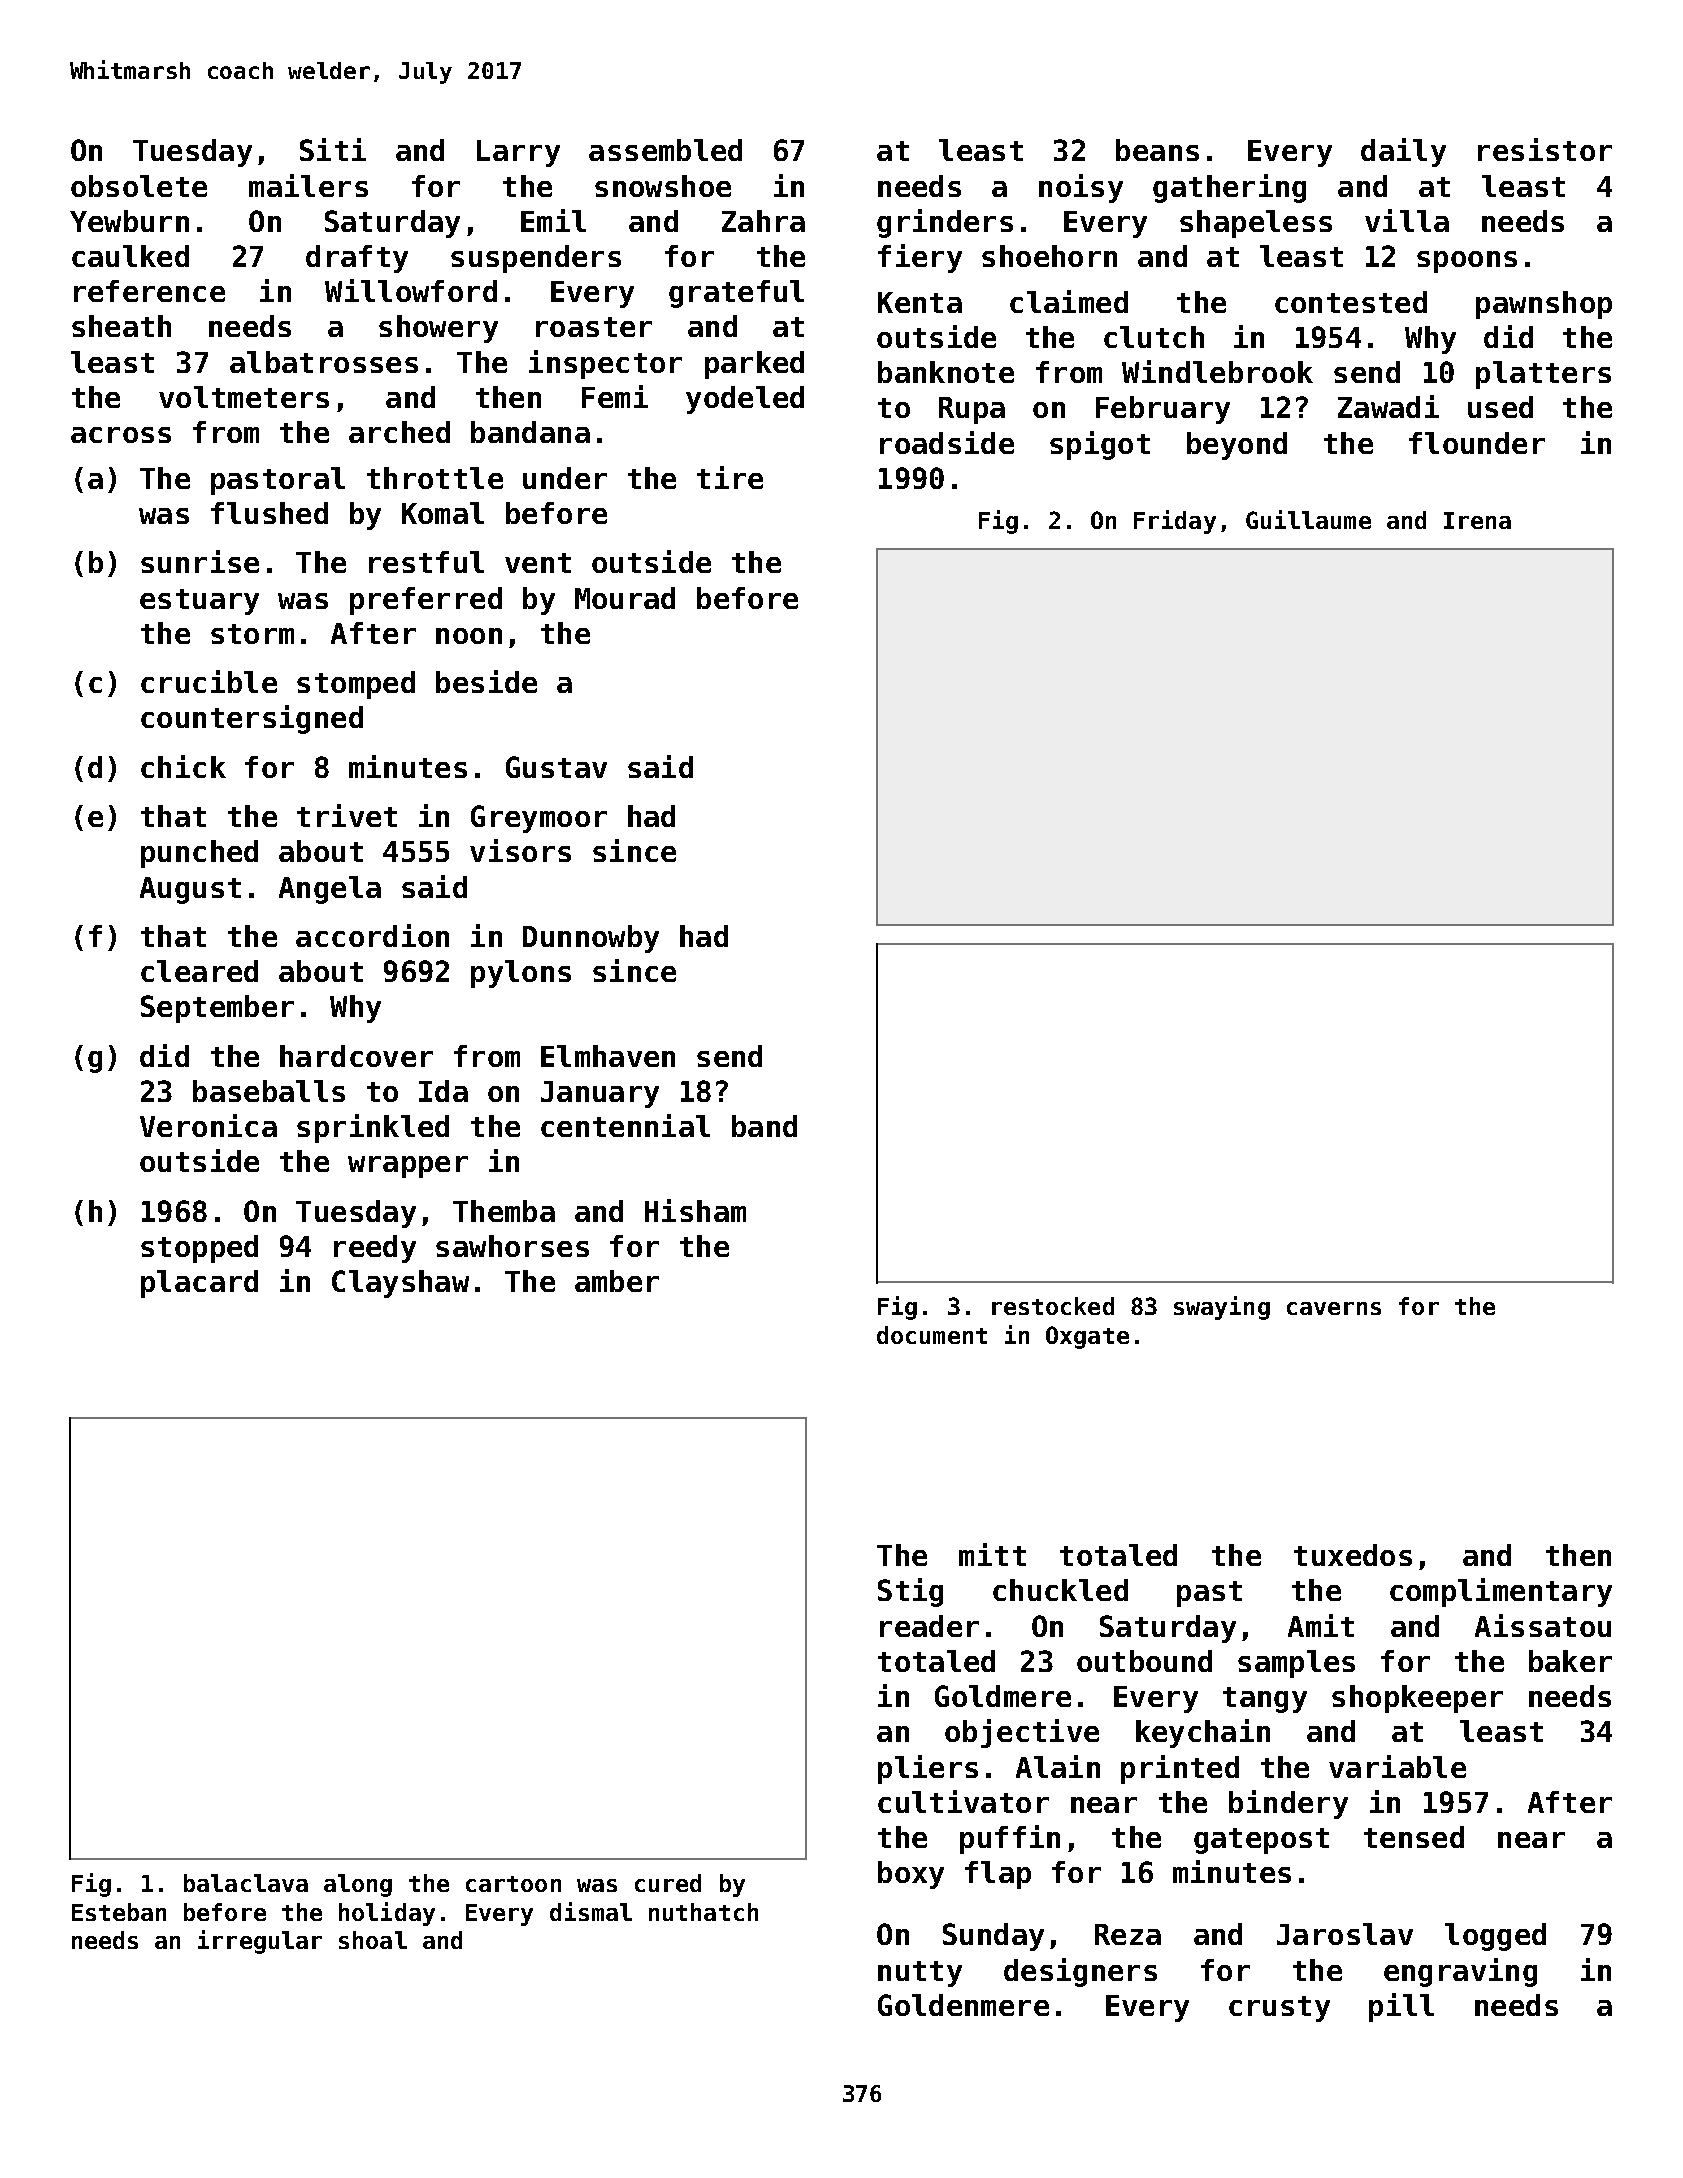  What do you see at coordinates (246, 1883) in the screenshot?
I see `balaclava` at bounding box center [246, 1883].
